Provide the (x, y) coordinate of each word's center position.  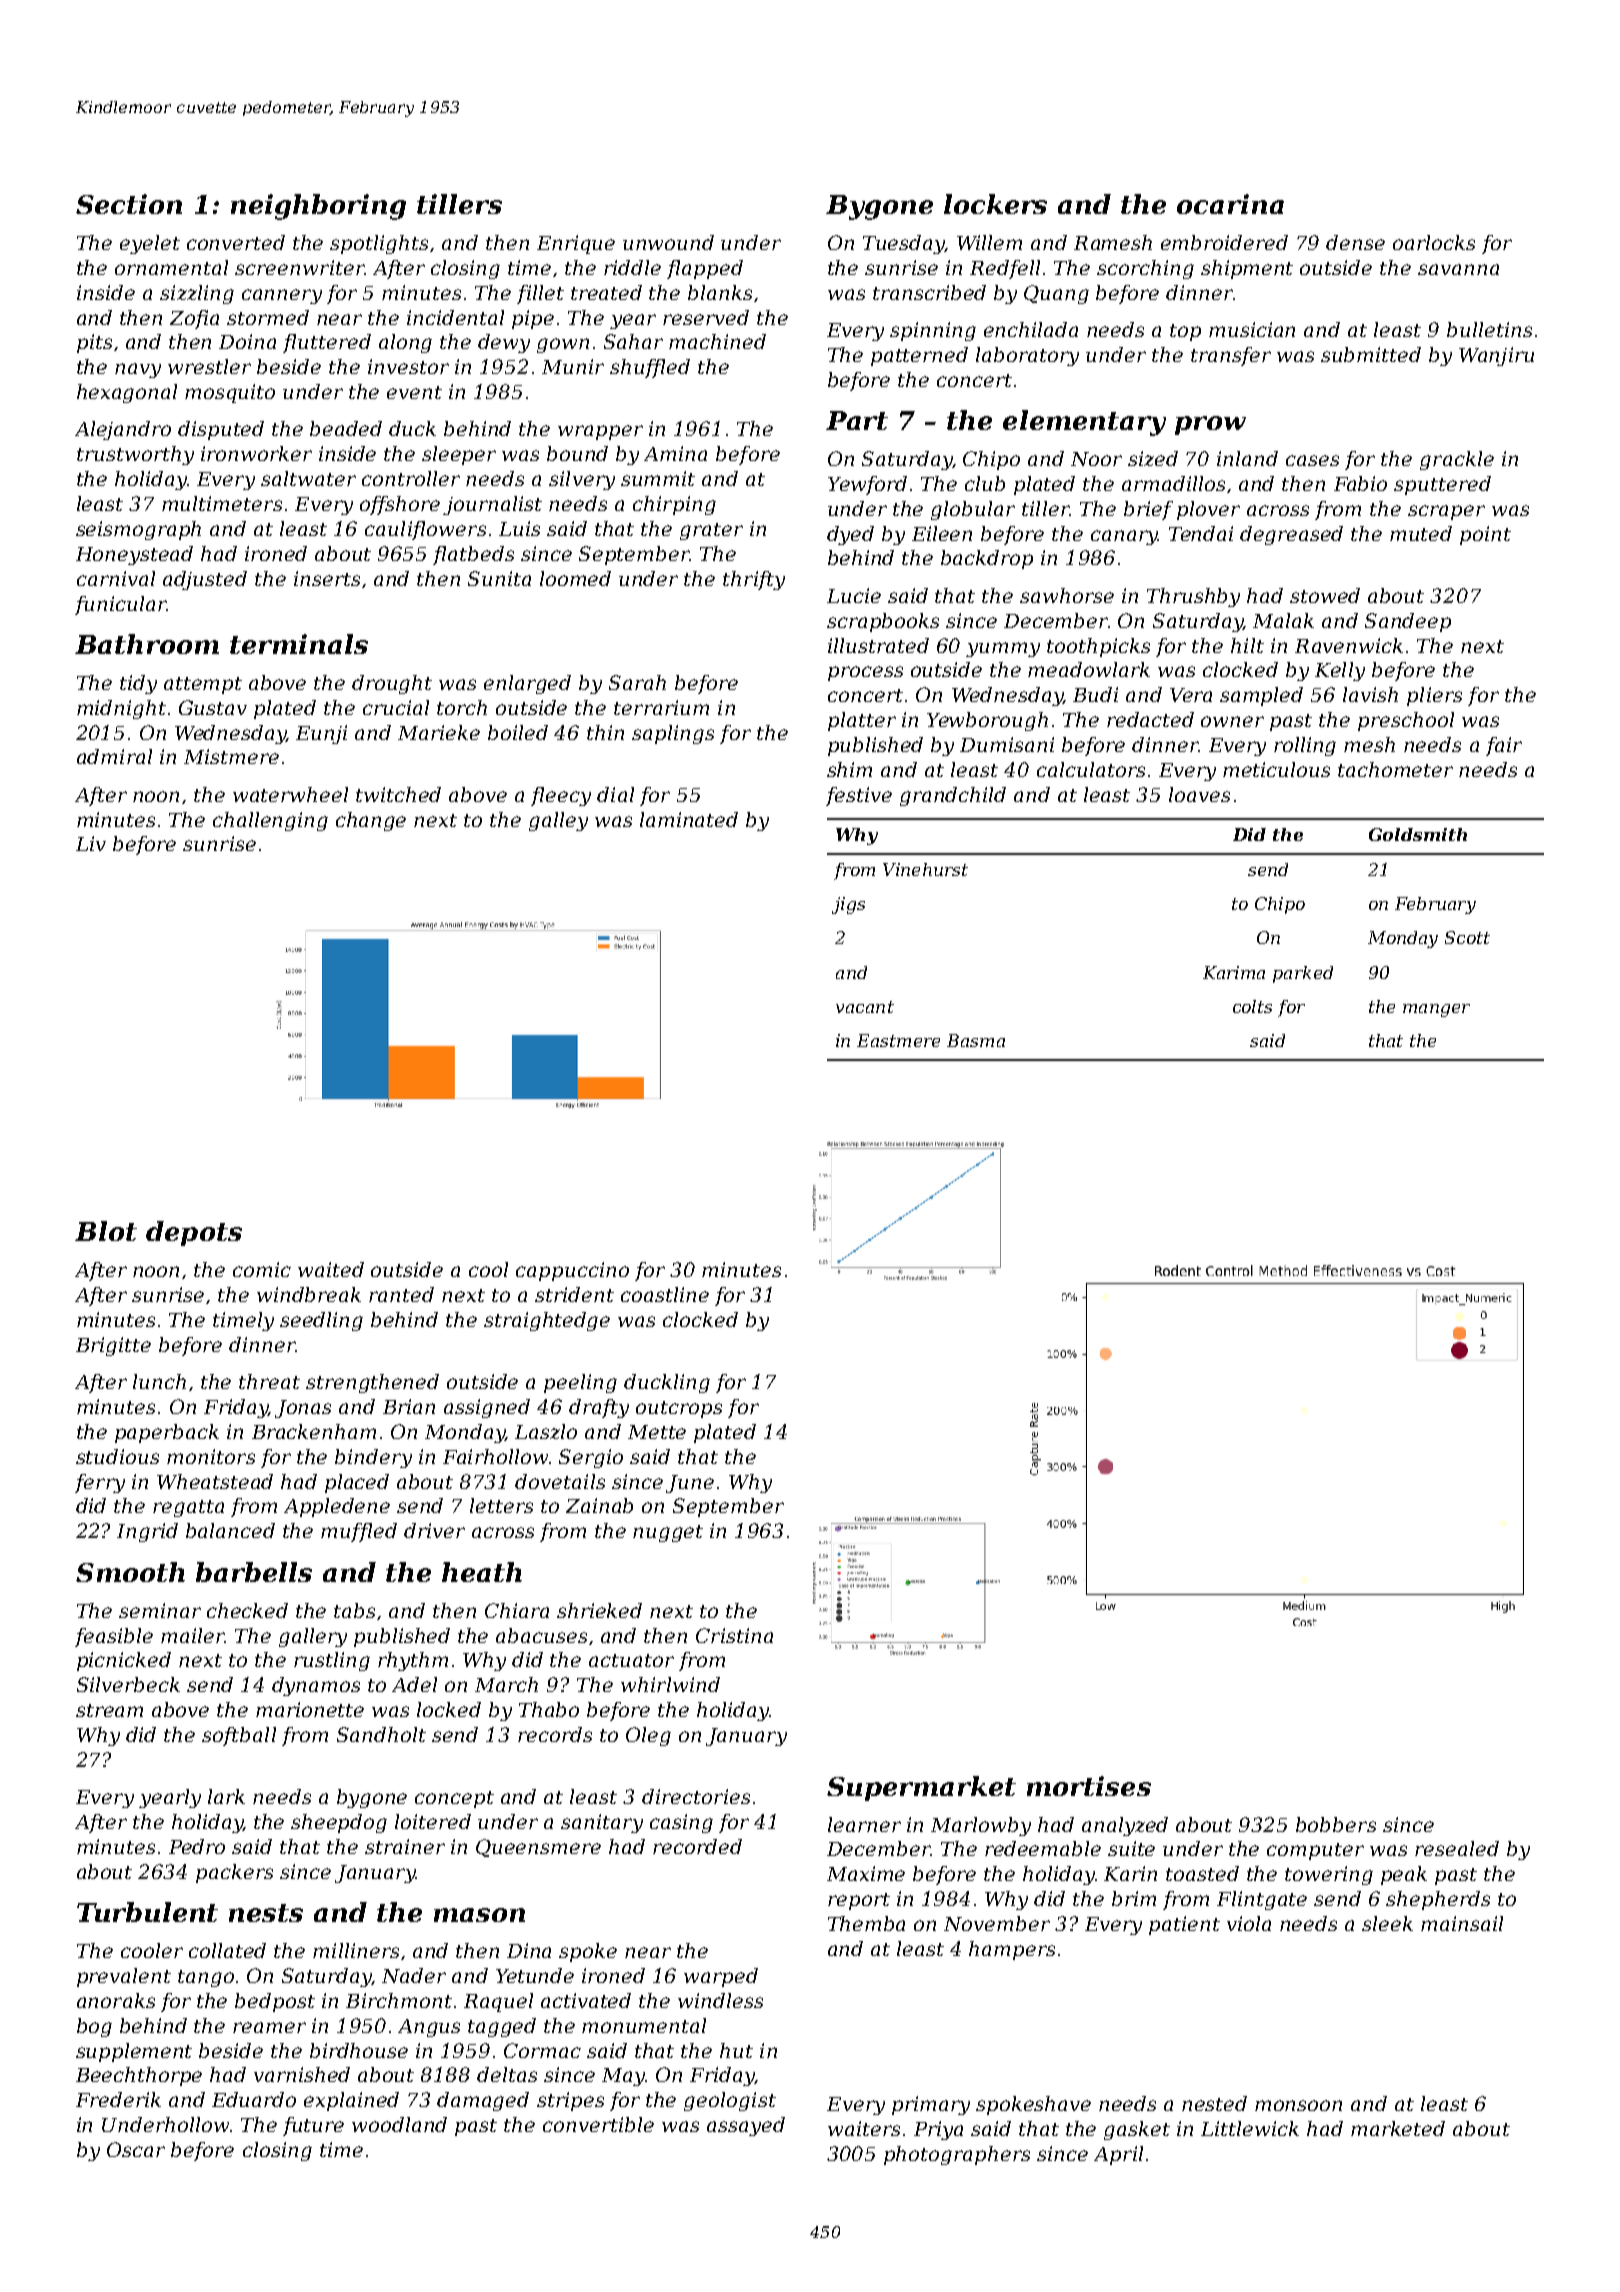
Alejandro (123, 430)
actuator (631, 1660)
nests (266, 1913)
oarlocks (1434, 242)
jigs (848, 905)
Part (857, 420)
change (371, 821)
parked (1303, 974)
